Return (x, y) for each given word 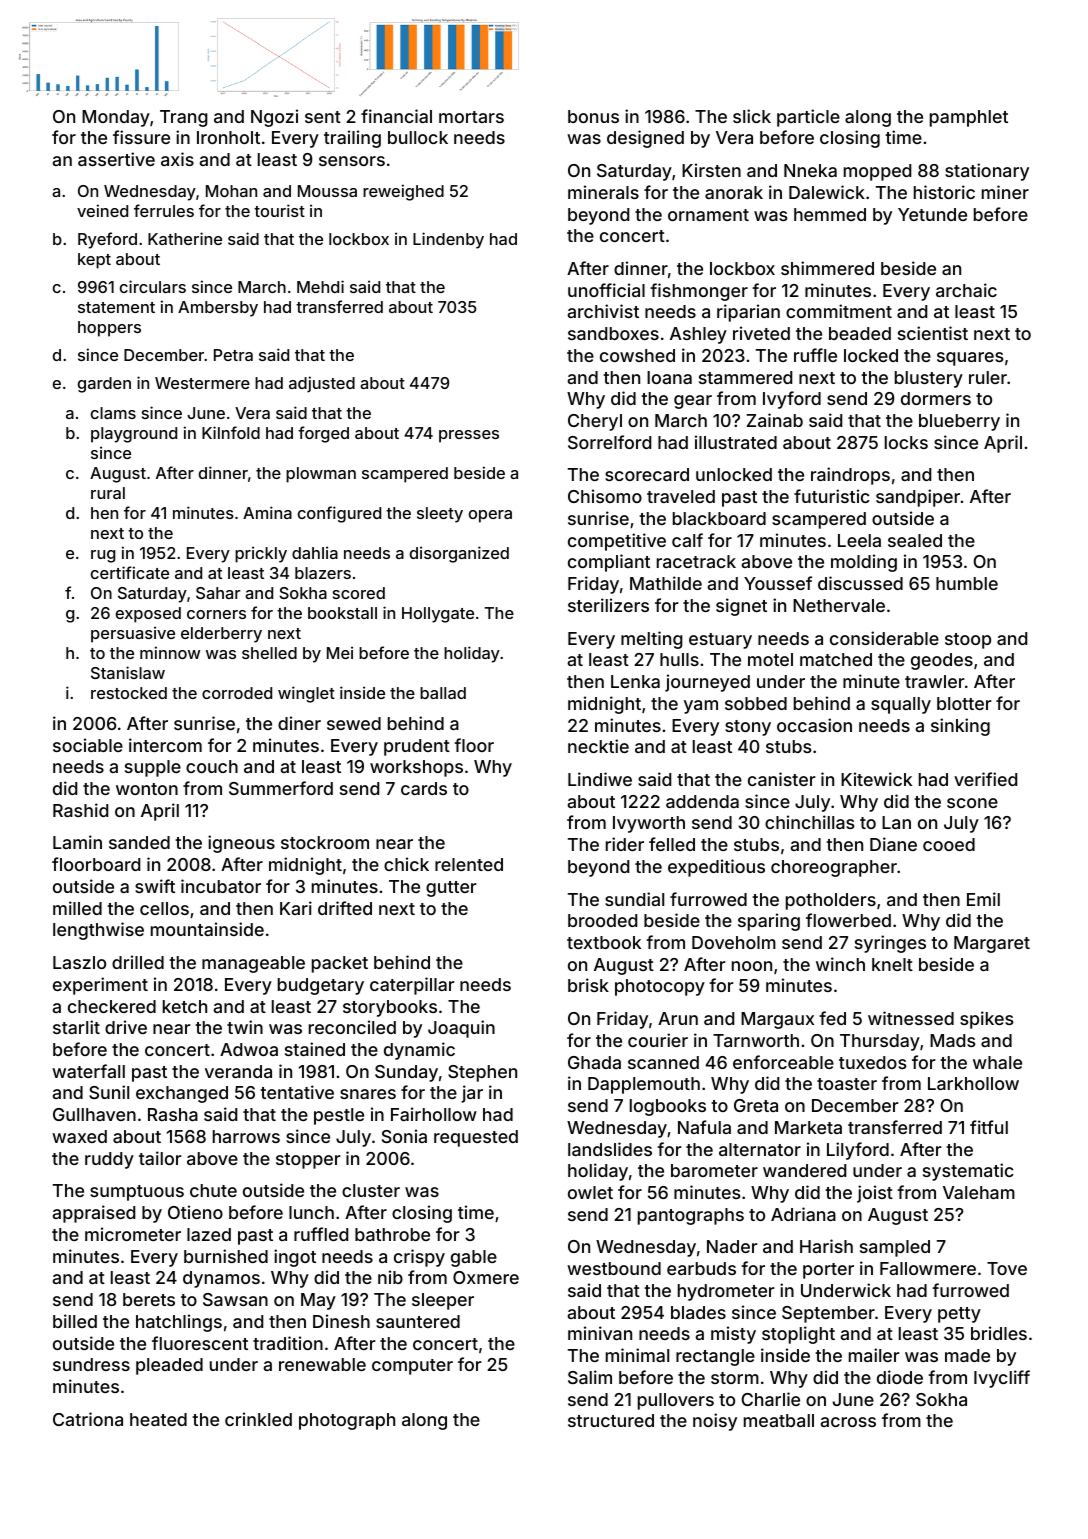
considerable (884, 638)
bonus (593, 116)
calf (687, 540)
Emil (983, 899)
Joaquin (461, 1029)
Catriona (88, 1419)
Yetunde (932, 214)
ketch (185, 1006)
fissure (141, 137)
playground (134, 435)
